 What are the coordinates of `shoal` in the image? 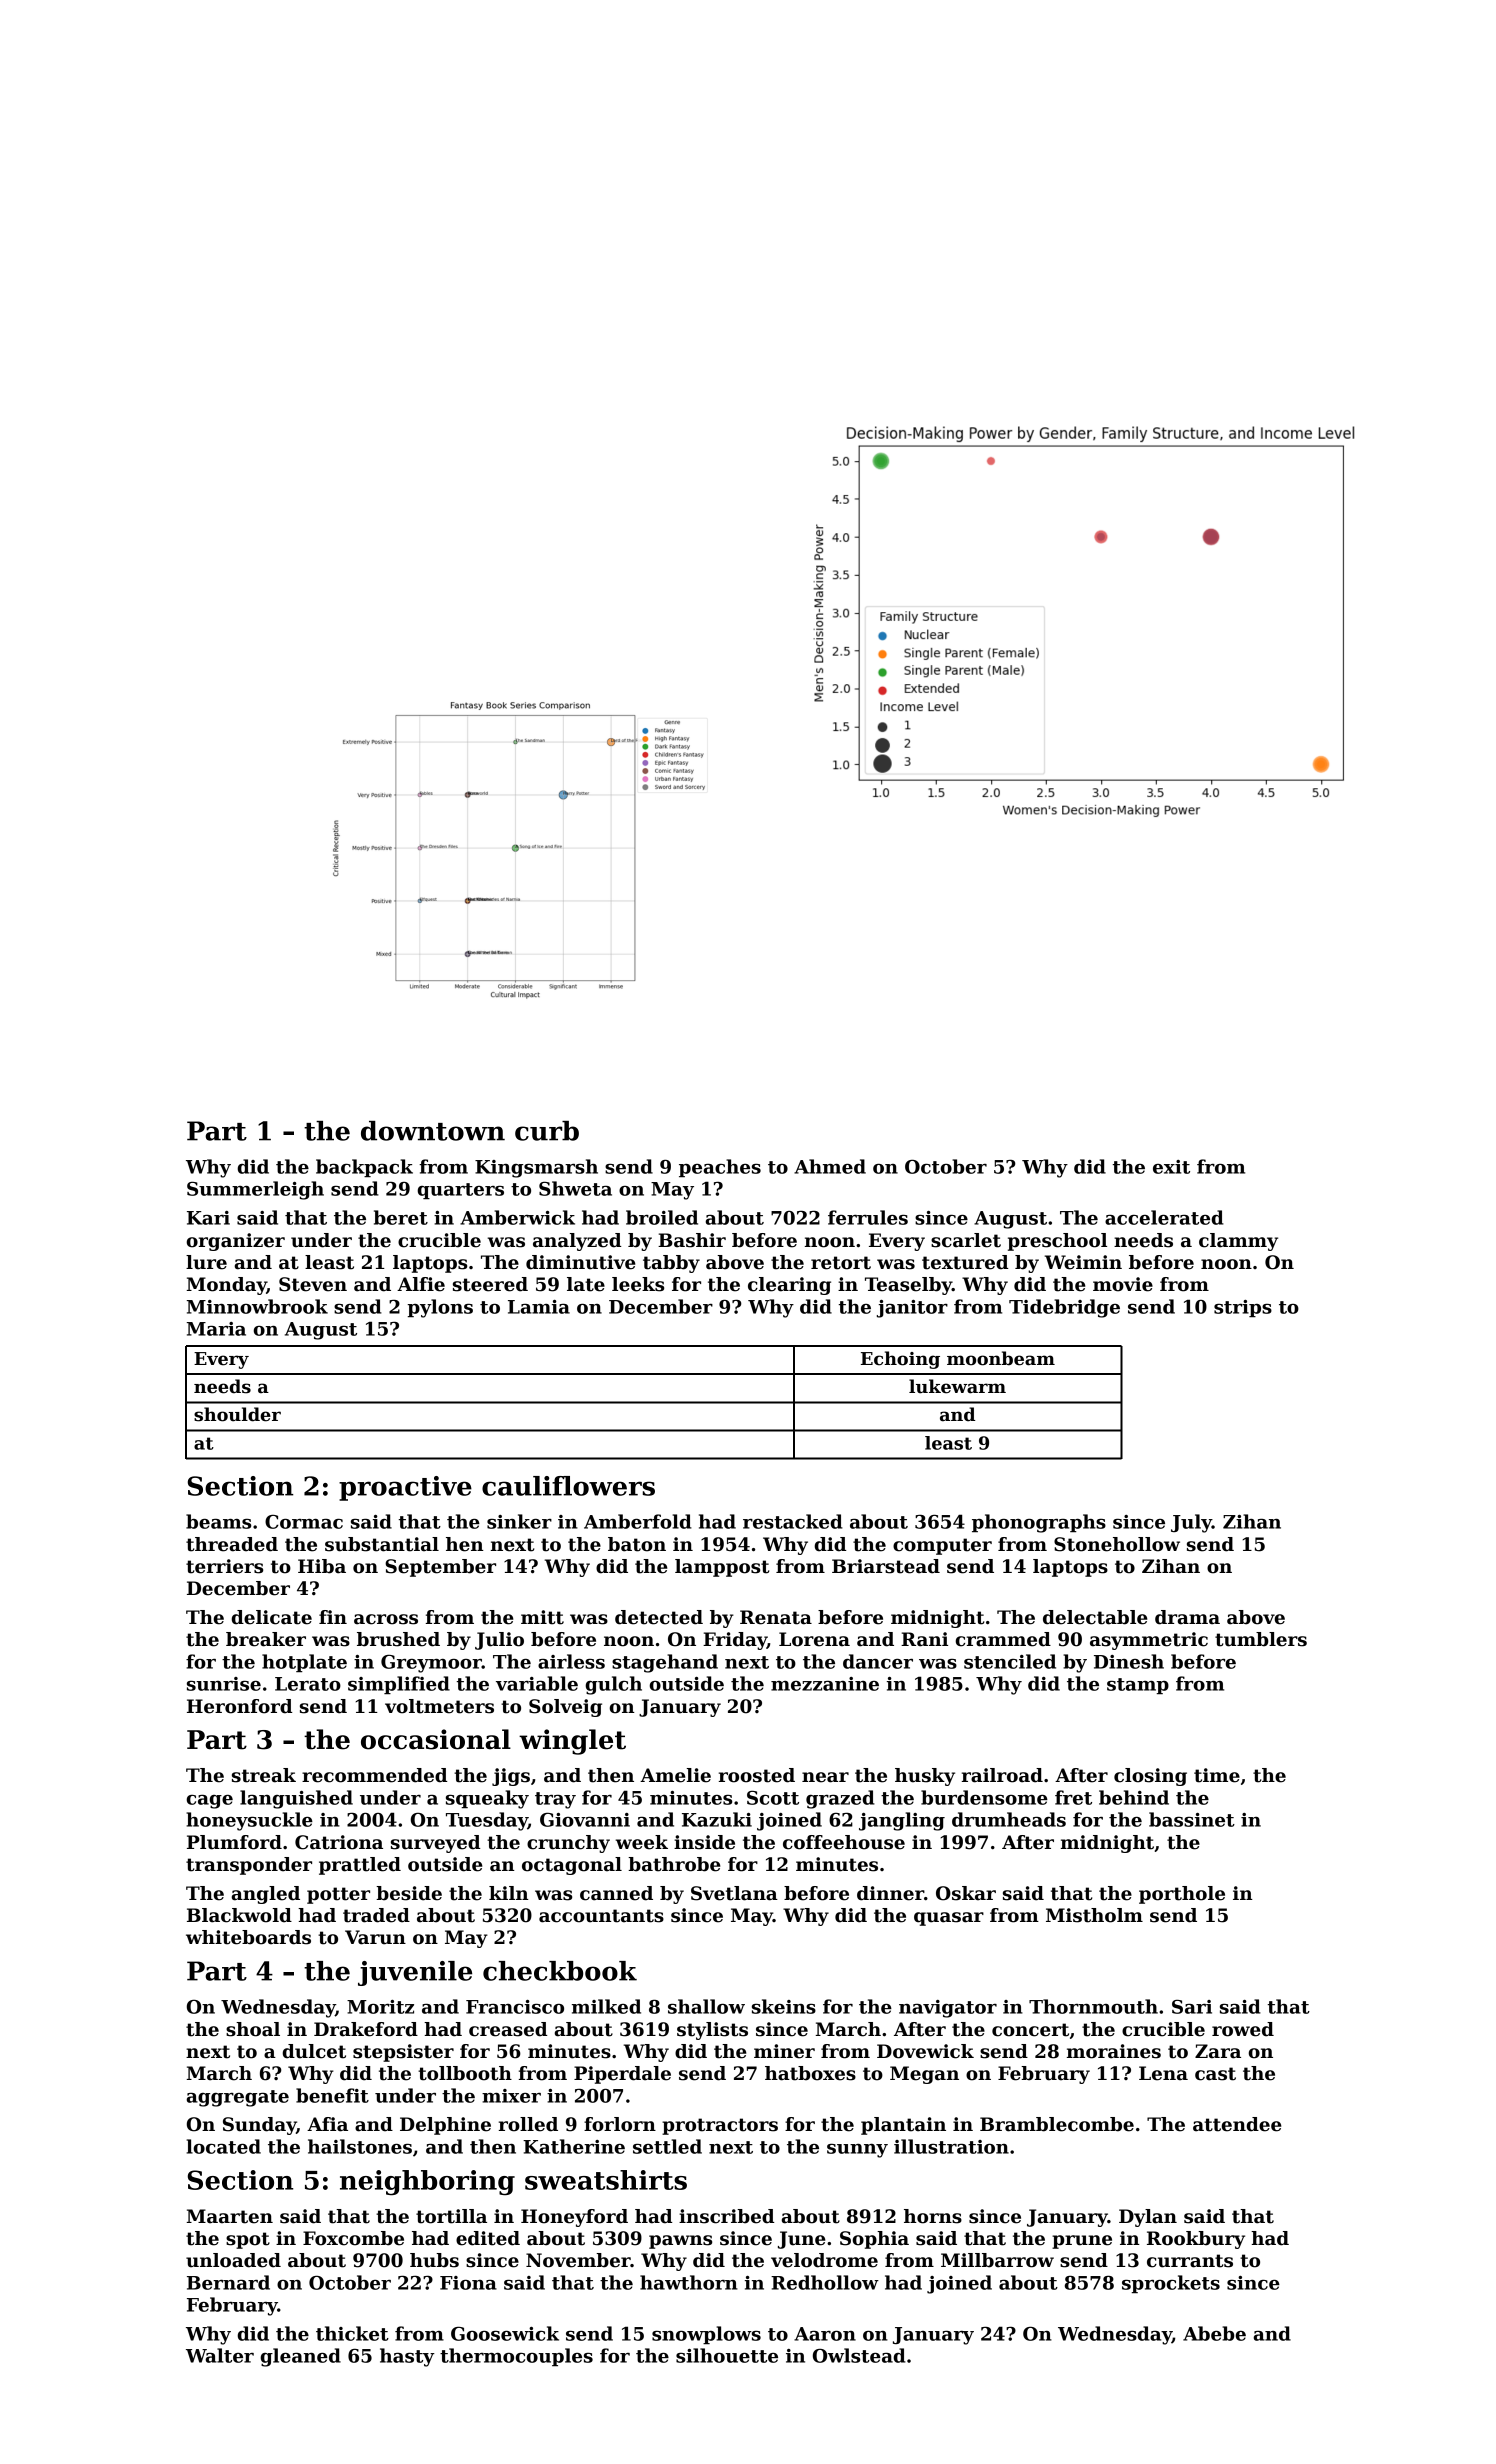 It's located at (253, 2029).
